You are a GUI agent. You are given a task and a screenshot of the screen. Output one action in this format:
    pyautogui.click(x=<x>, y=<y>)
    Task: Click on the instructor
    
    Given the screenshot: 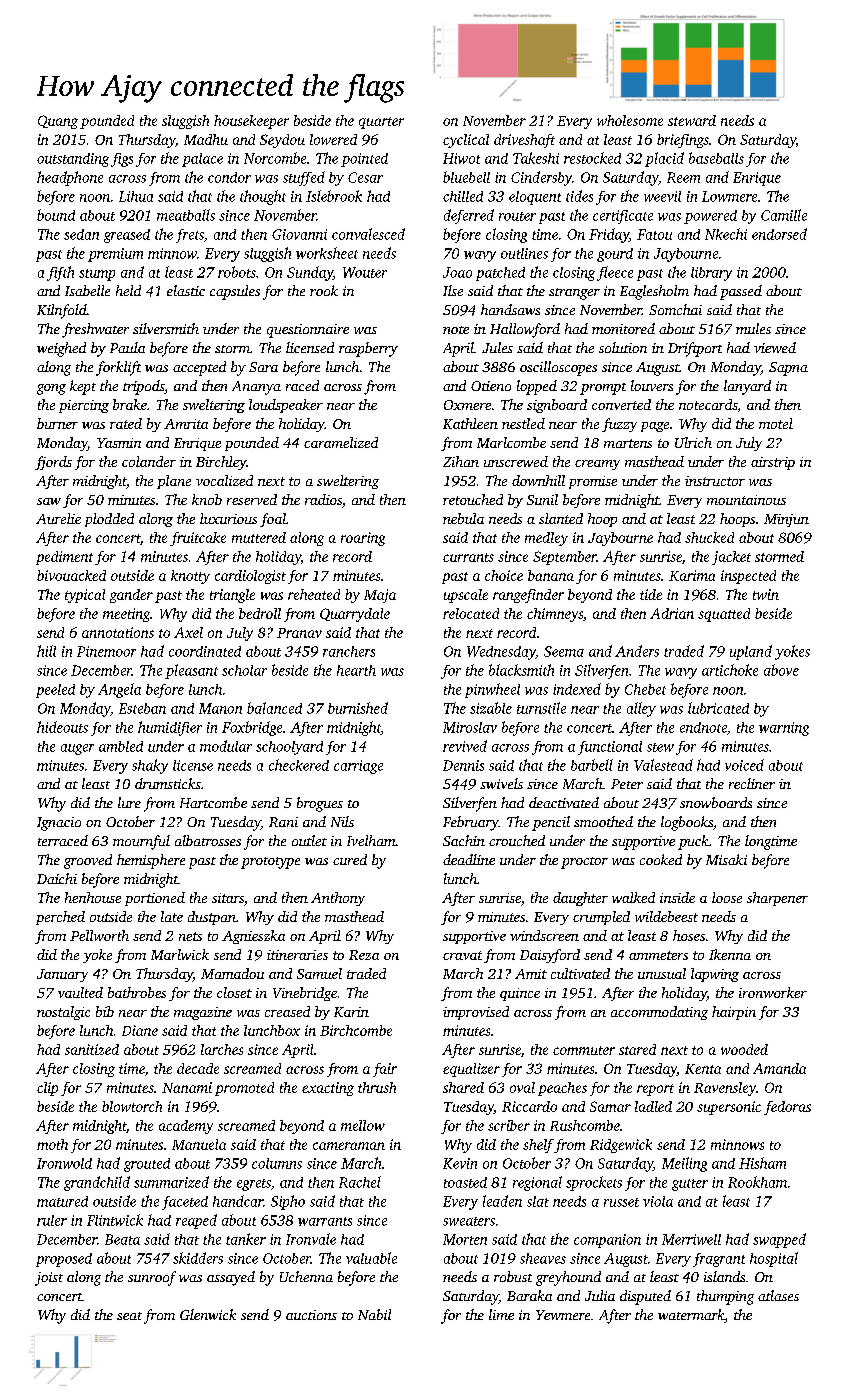 What is the action you would take?
    pyautogui.click(x=715, y=481)
